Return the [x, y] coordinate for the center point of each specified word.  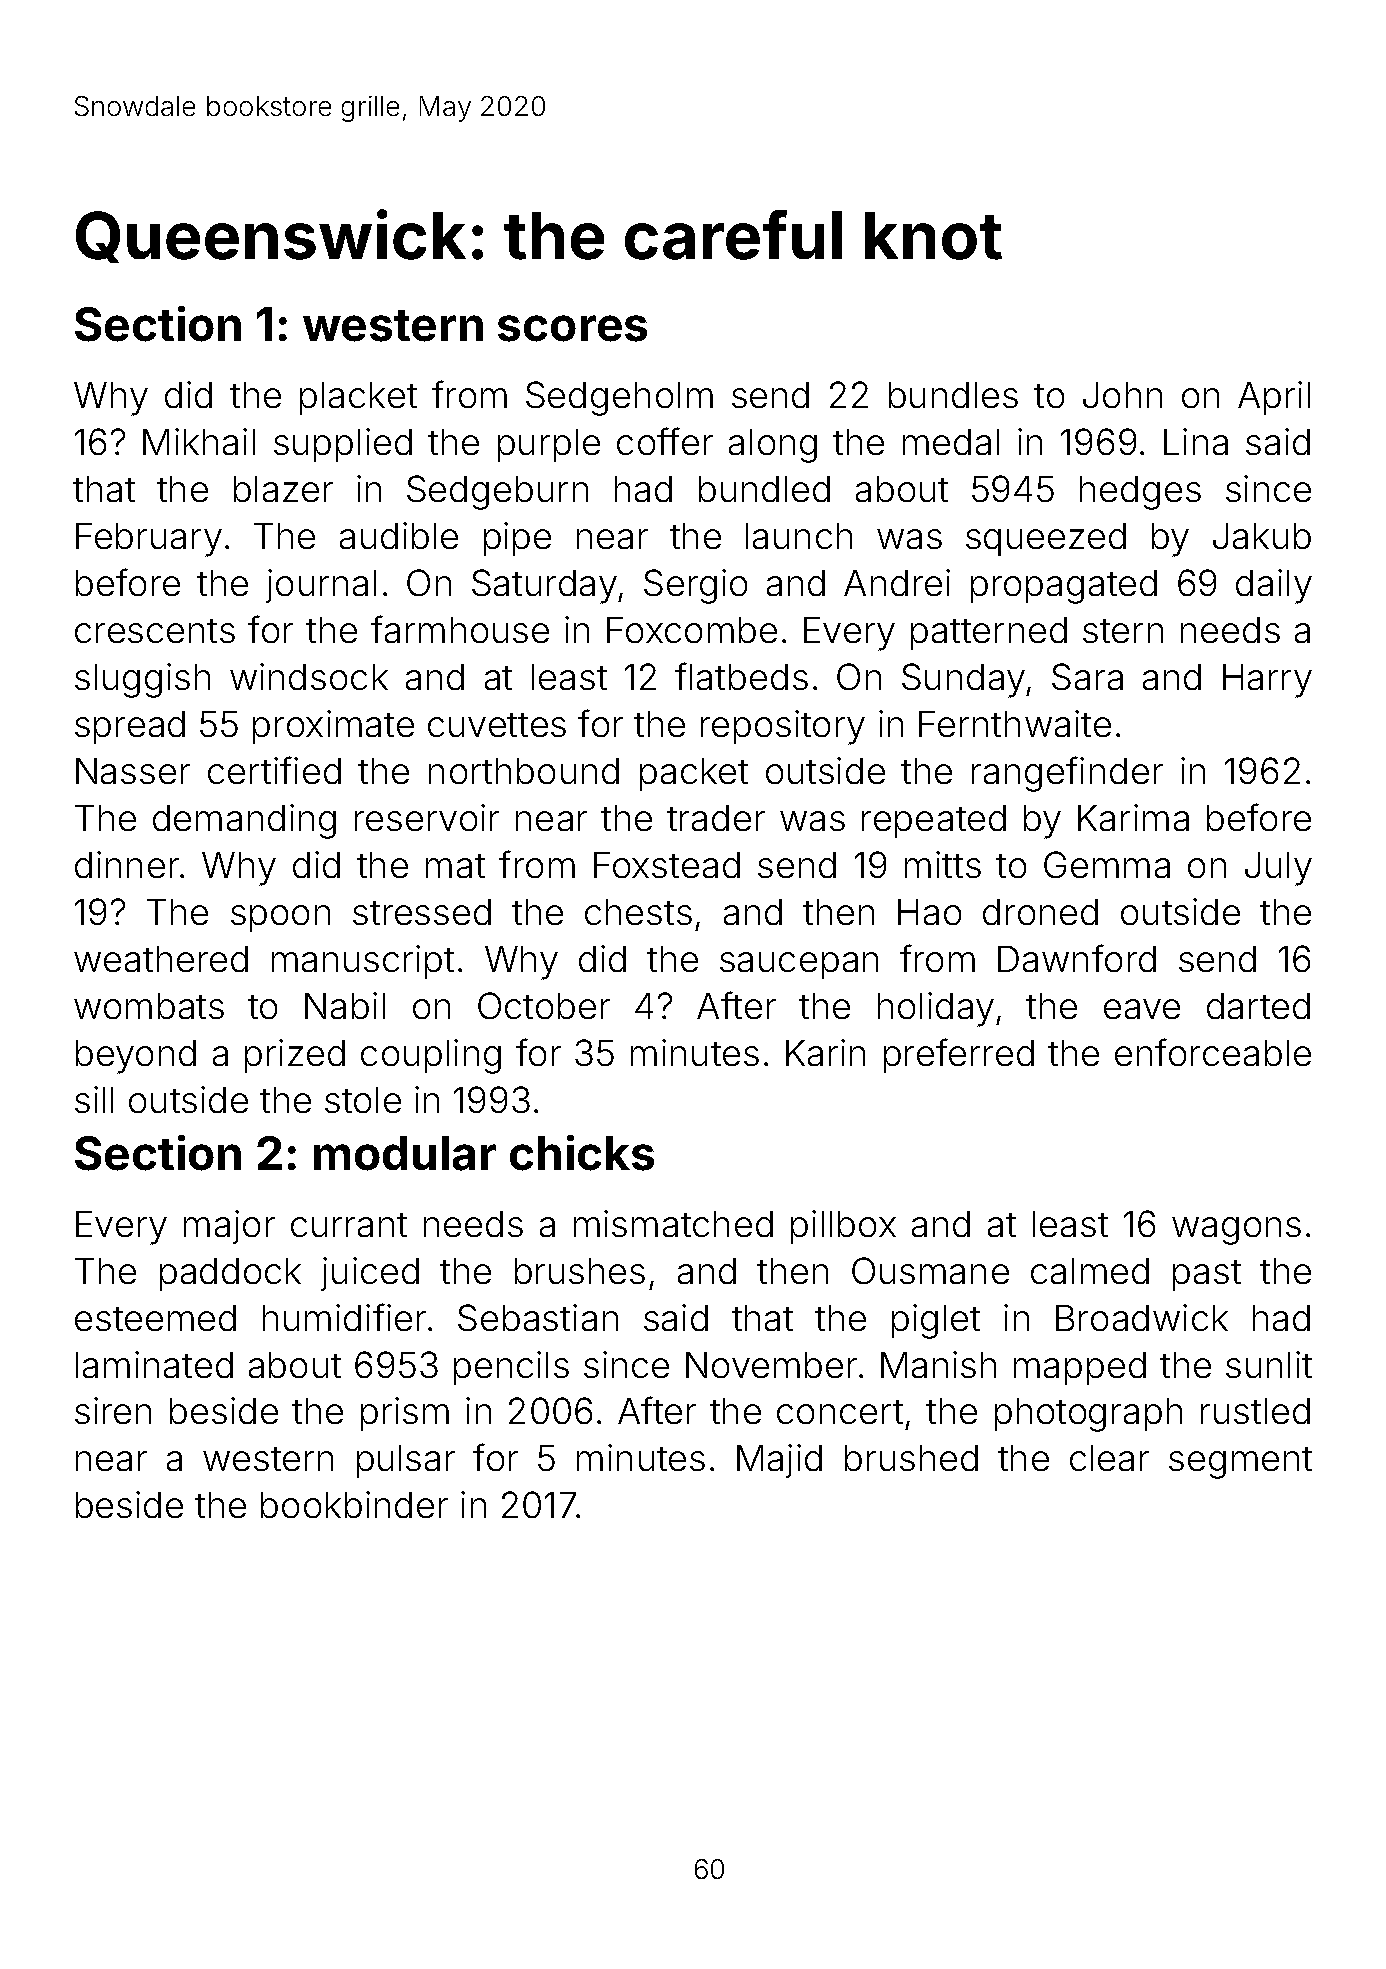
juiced [370, 1274]
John [1122, 395]
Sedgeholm [619, 398]
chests [638, 912]
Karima [1133, 817]
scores [572, 328]
